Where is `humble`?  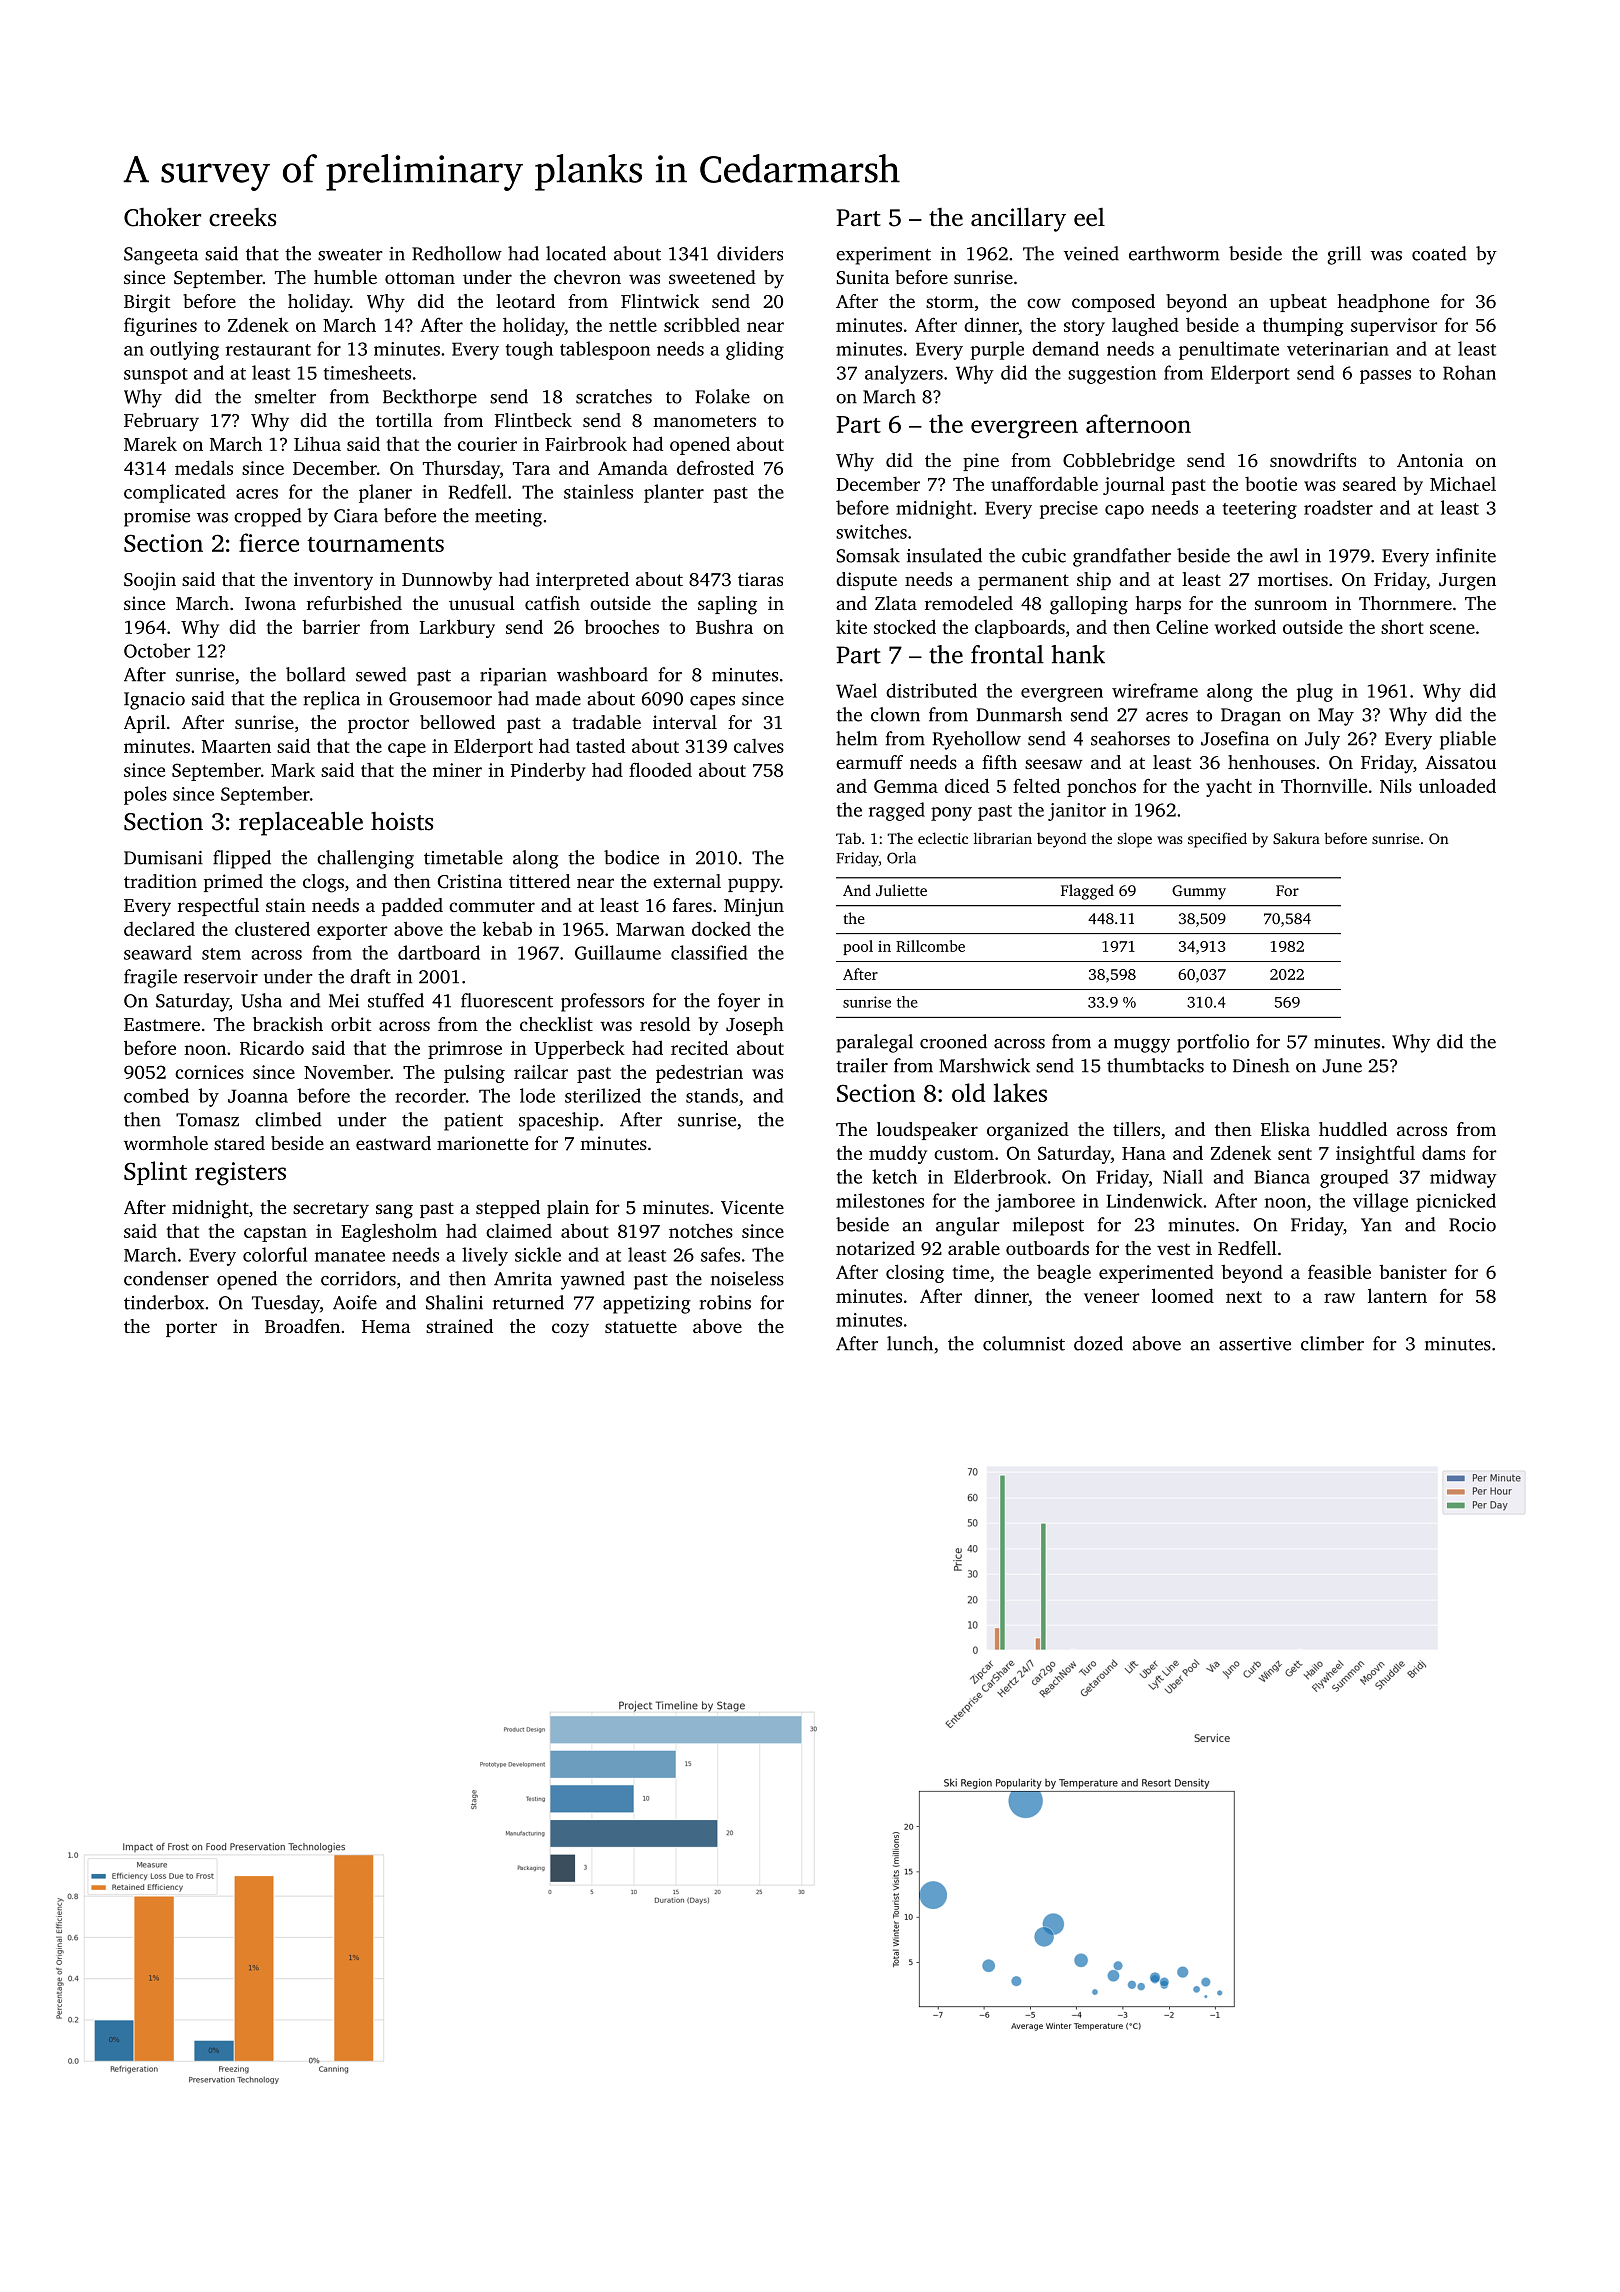
humble is located at coordinates (345, 277).
